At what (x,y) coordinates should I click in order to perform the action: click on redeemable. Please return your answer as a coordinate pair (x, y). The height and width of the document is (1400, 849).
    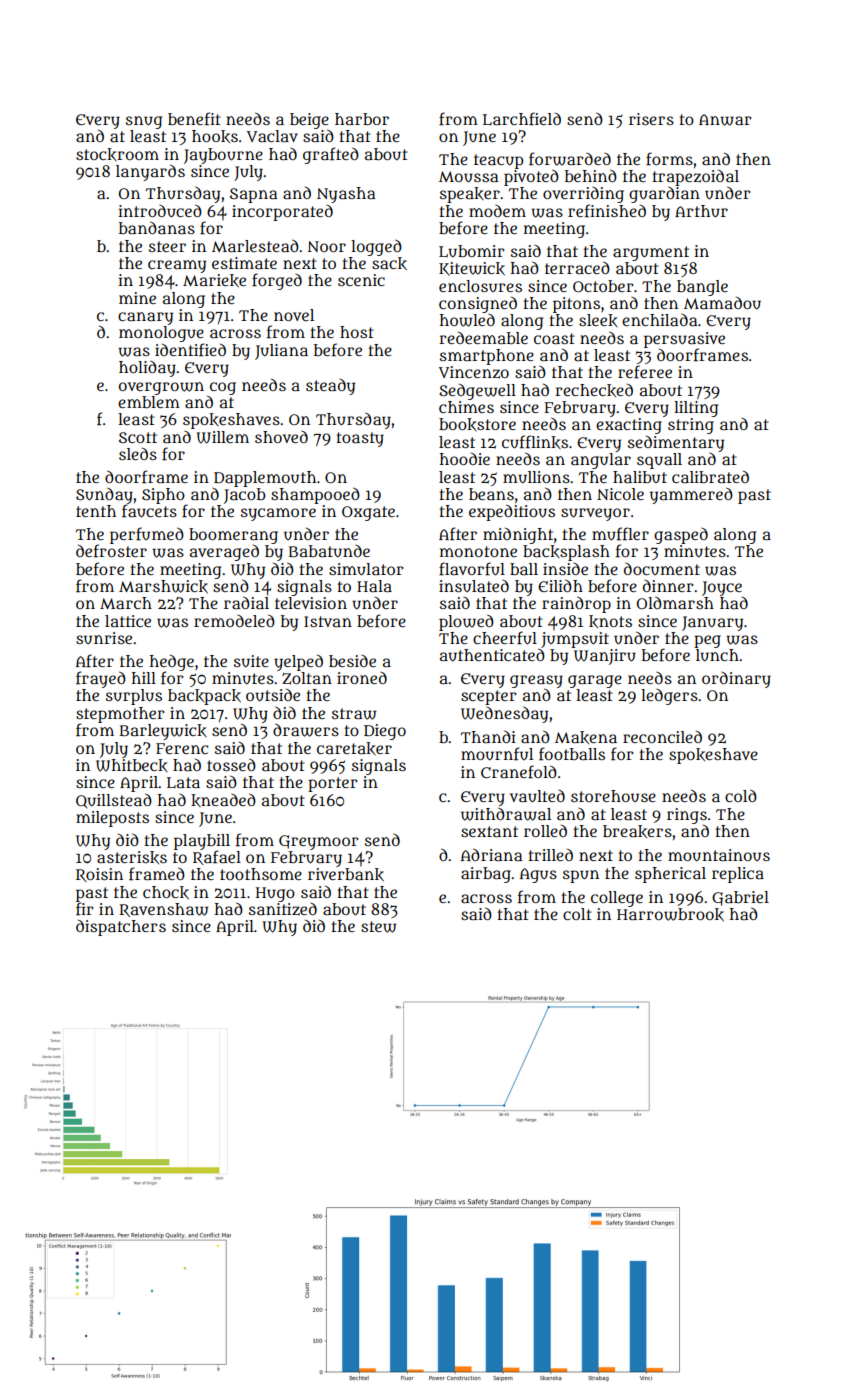
    Looking at the image, I should click on (483, 338).
